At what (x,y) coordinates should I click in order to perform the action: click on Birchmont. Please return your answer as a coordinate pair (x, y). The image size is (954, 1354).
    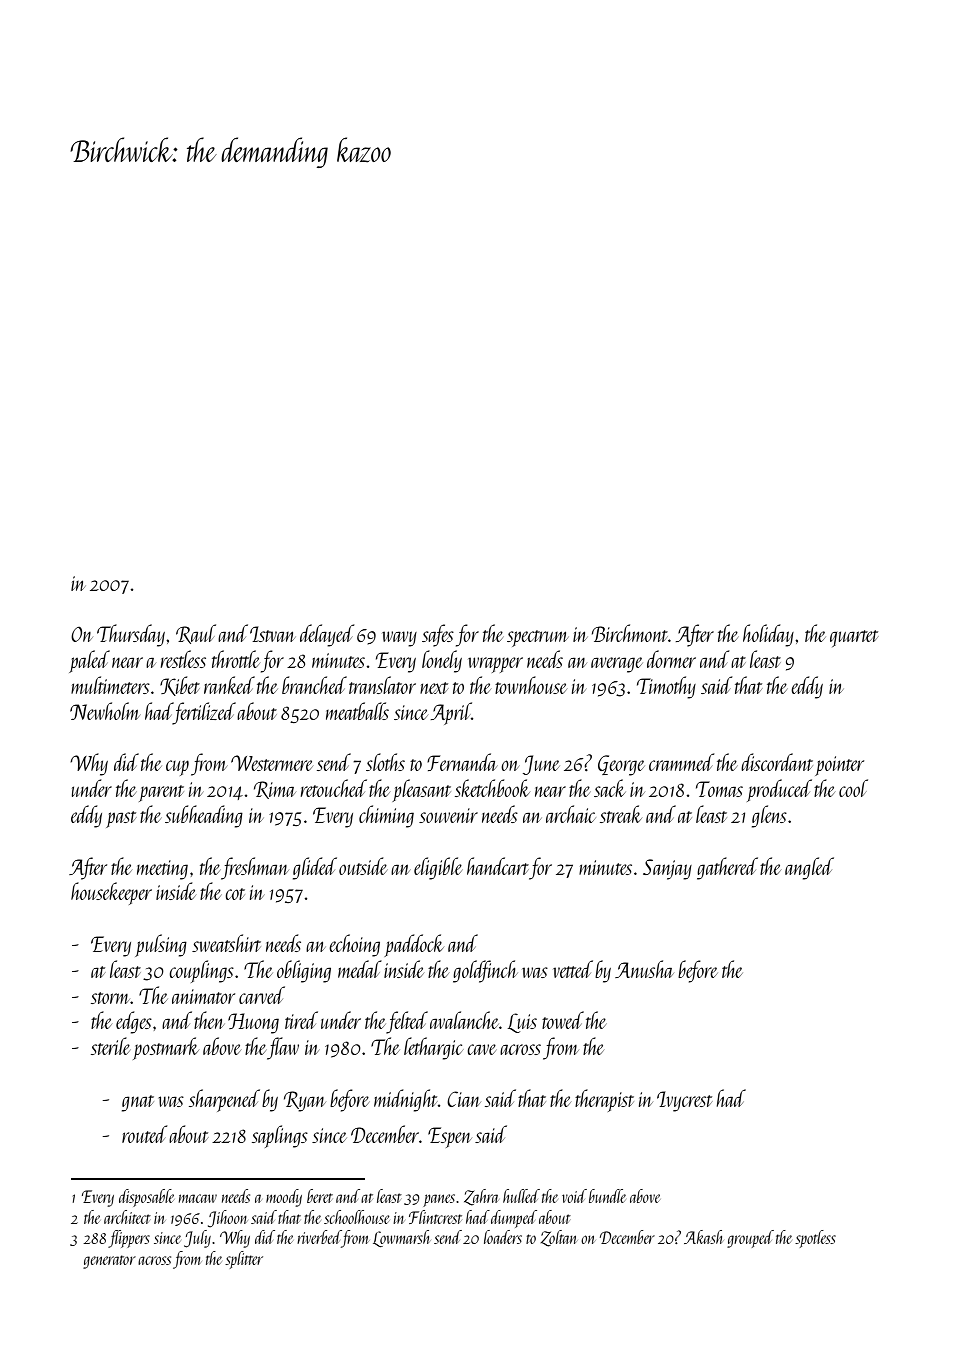
    Looking at the image, I should click on (630, 633).
